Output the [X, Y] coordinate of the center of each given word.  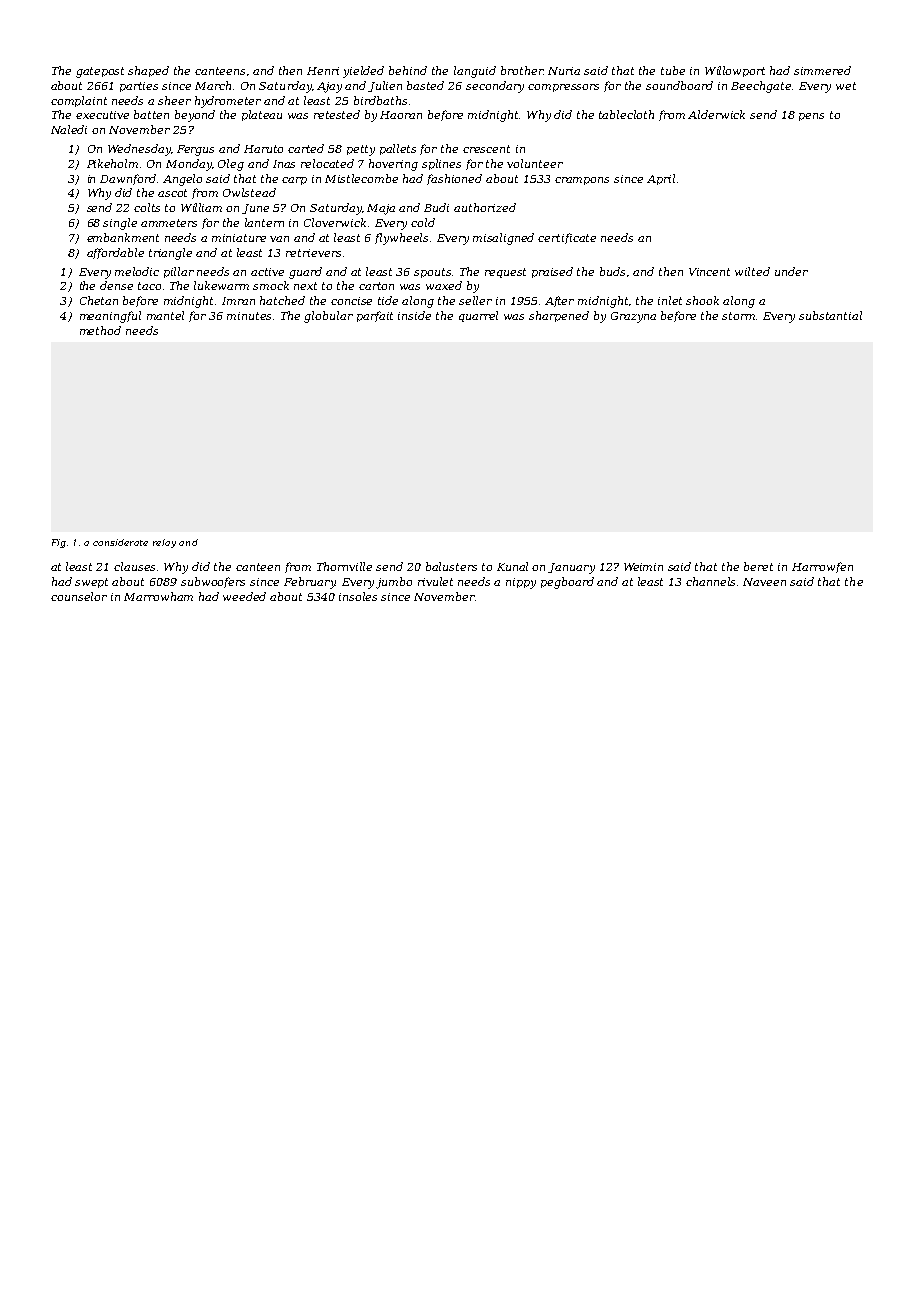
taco [149, 286]
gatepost [100, 72]
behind [408, 70]
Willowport [735, 71]
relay [164, 543]
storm [738, 316]
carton [376, 286]
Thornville [344, 566]
